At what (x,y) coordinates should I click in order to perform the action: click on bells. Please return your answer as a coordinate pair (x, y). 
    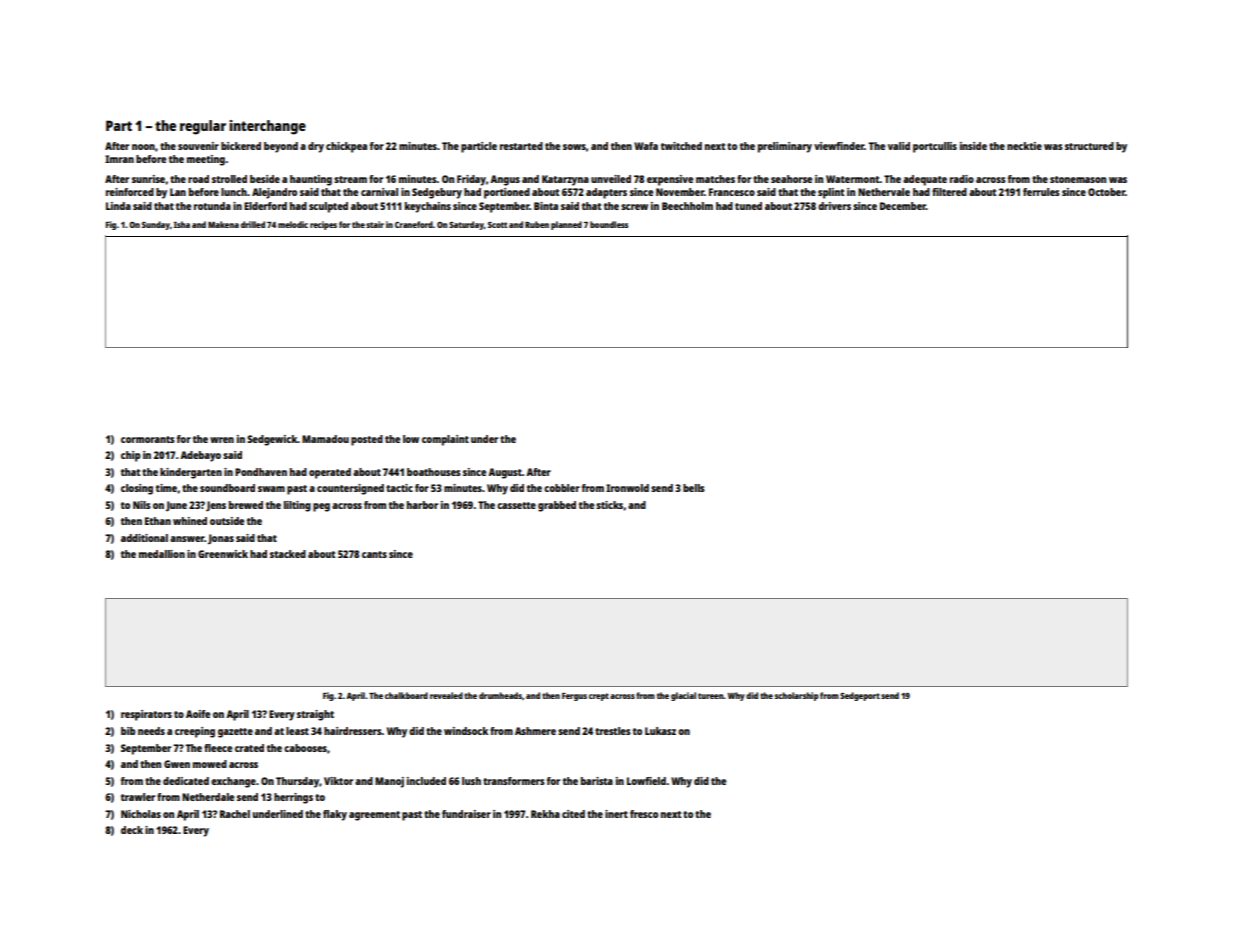
    Looking at the image, I should click on (694, 488).
